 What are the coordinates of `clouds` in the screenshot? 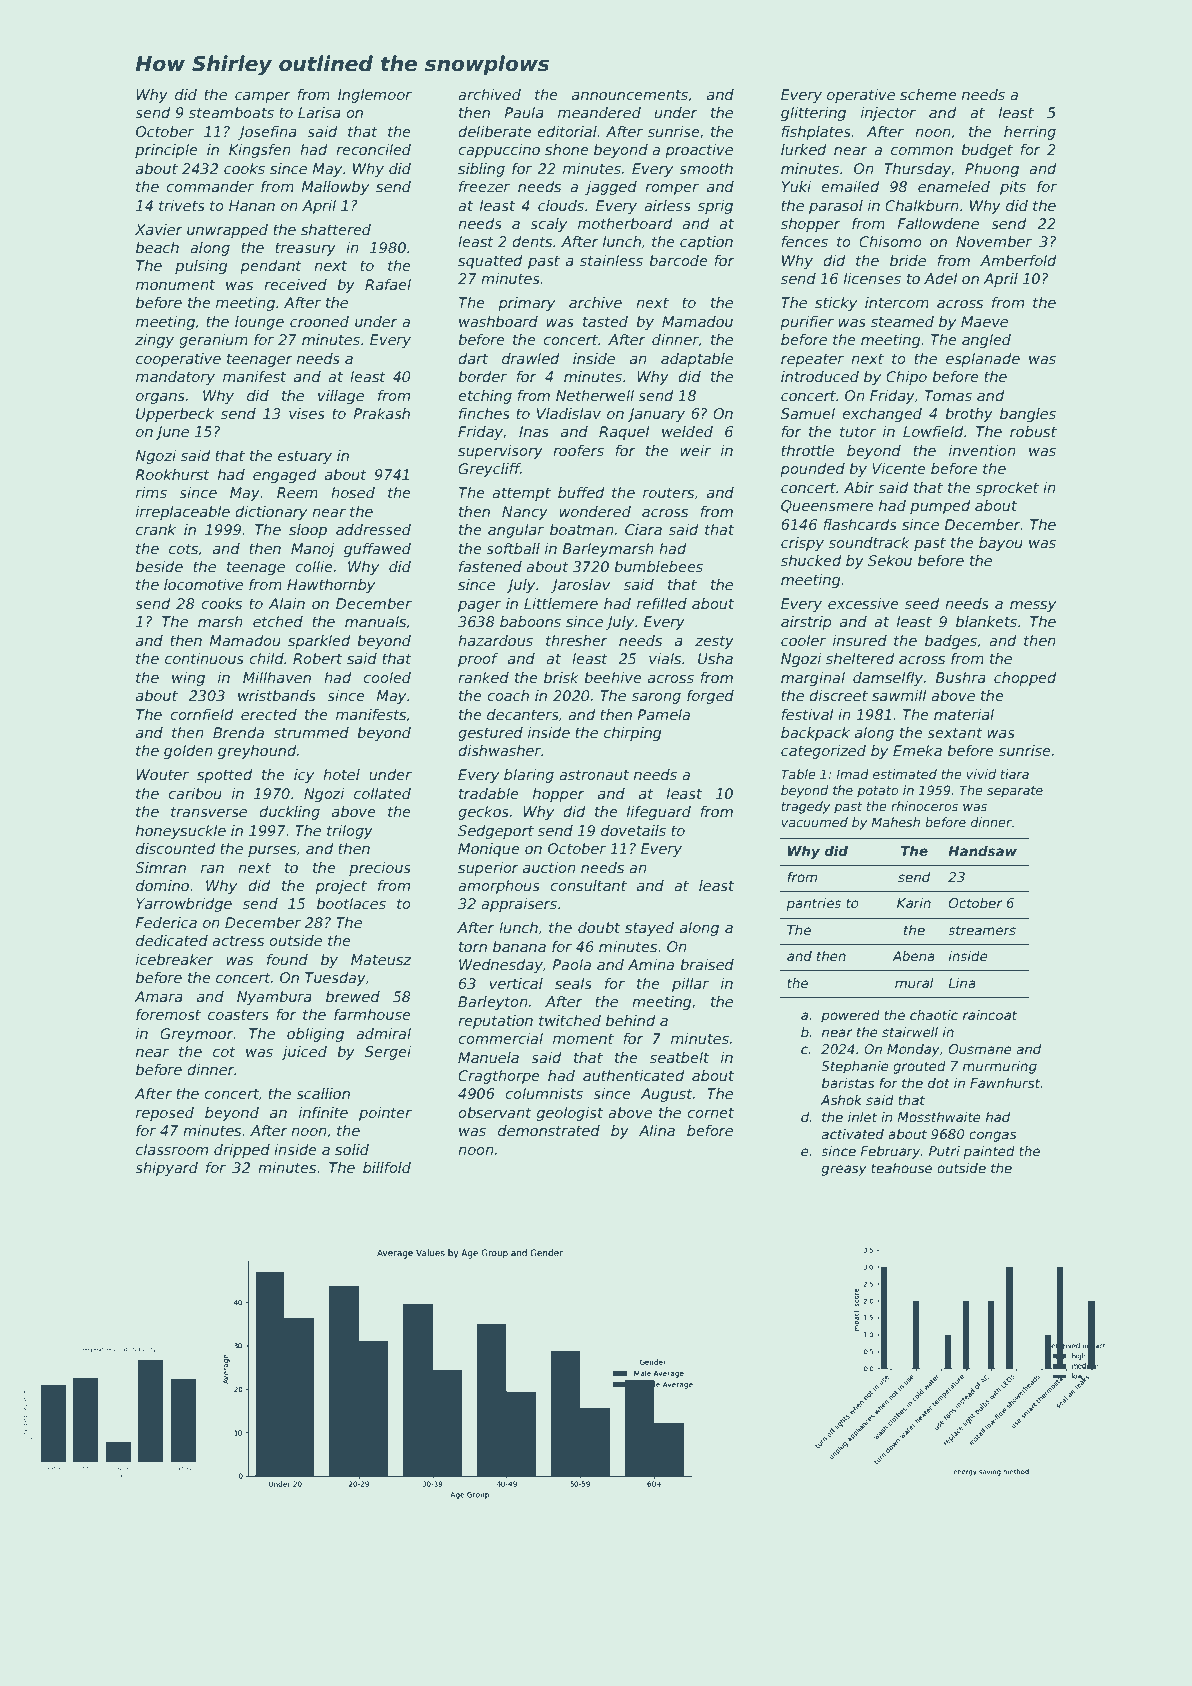 It's located at (561, 205).
